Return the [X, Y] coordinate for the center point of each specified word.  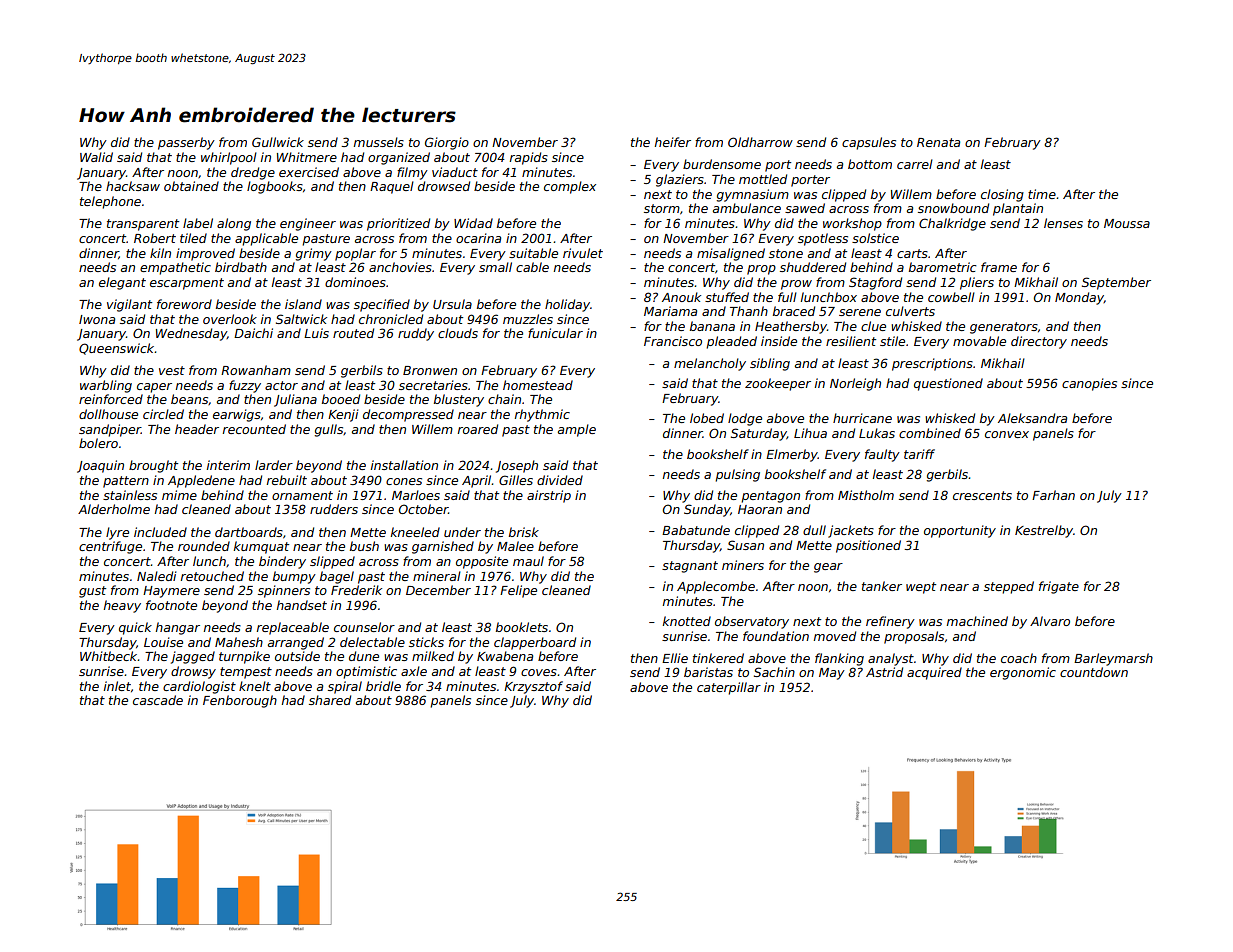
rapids [529, 158]
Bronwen [430, 370]
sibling [770, 364]
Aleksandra [1032, 418]
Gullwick [278, 142]
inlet [117, 686]
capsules [869, 143]
